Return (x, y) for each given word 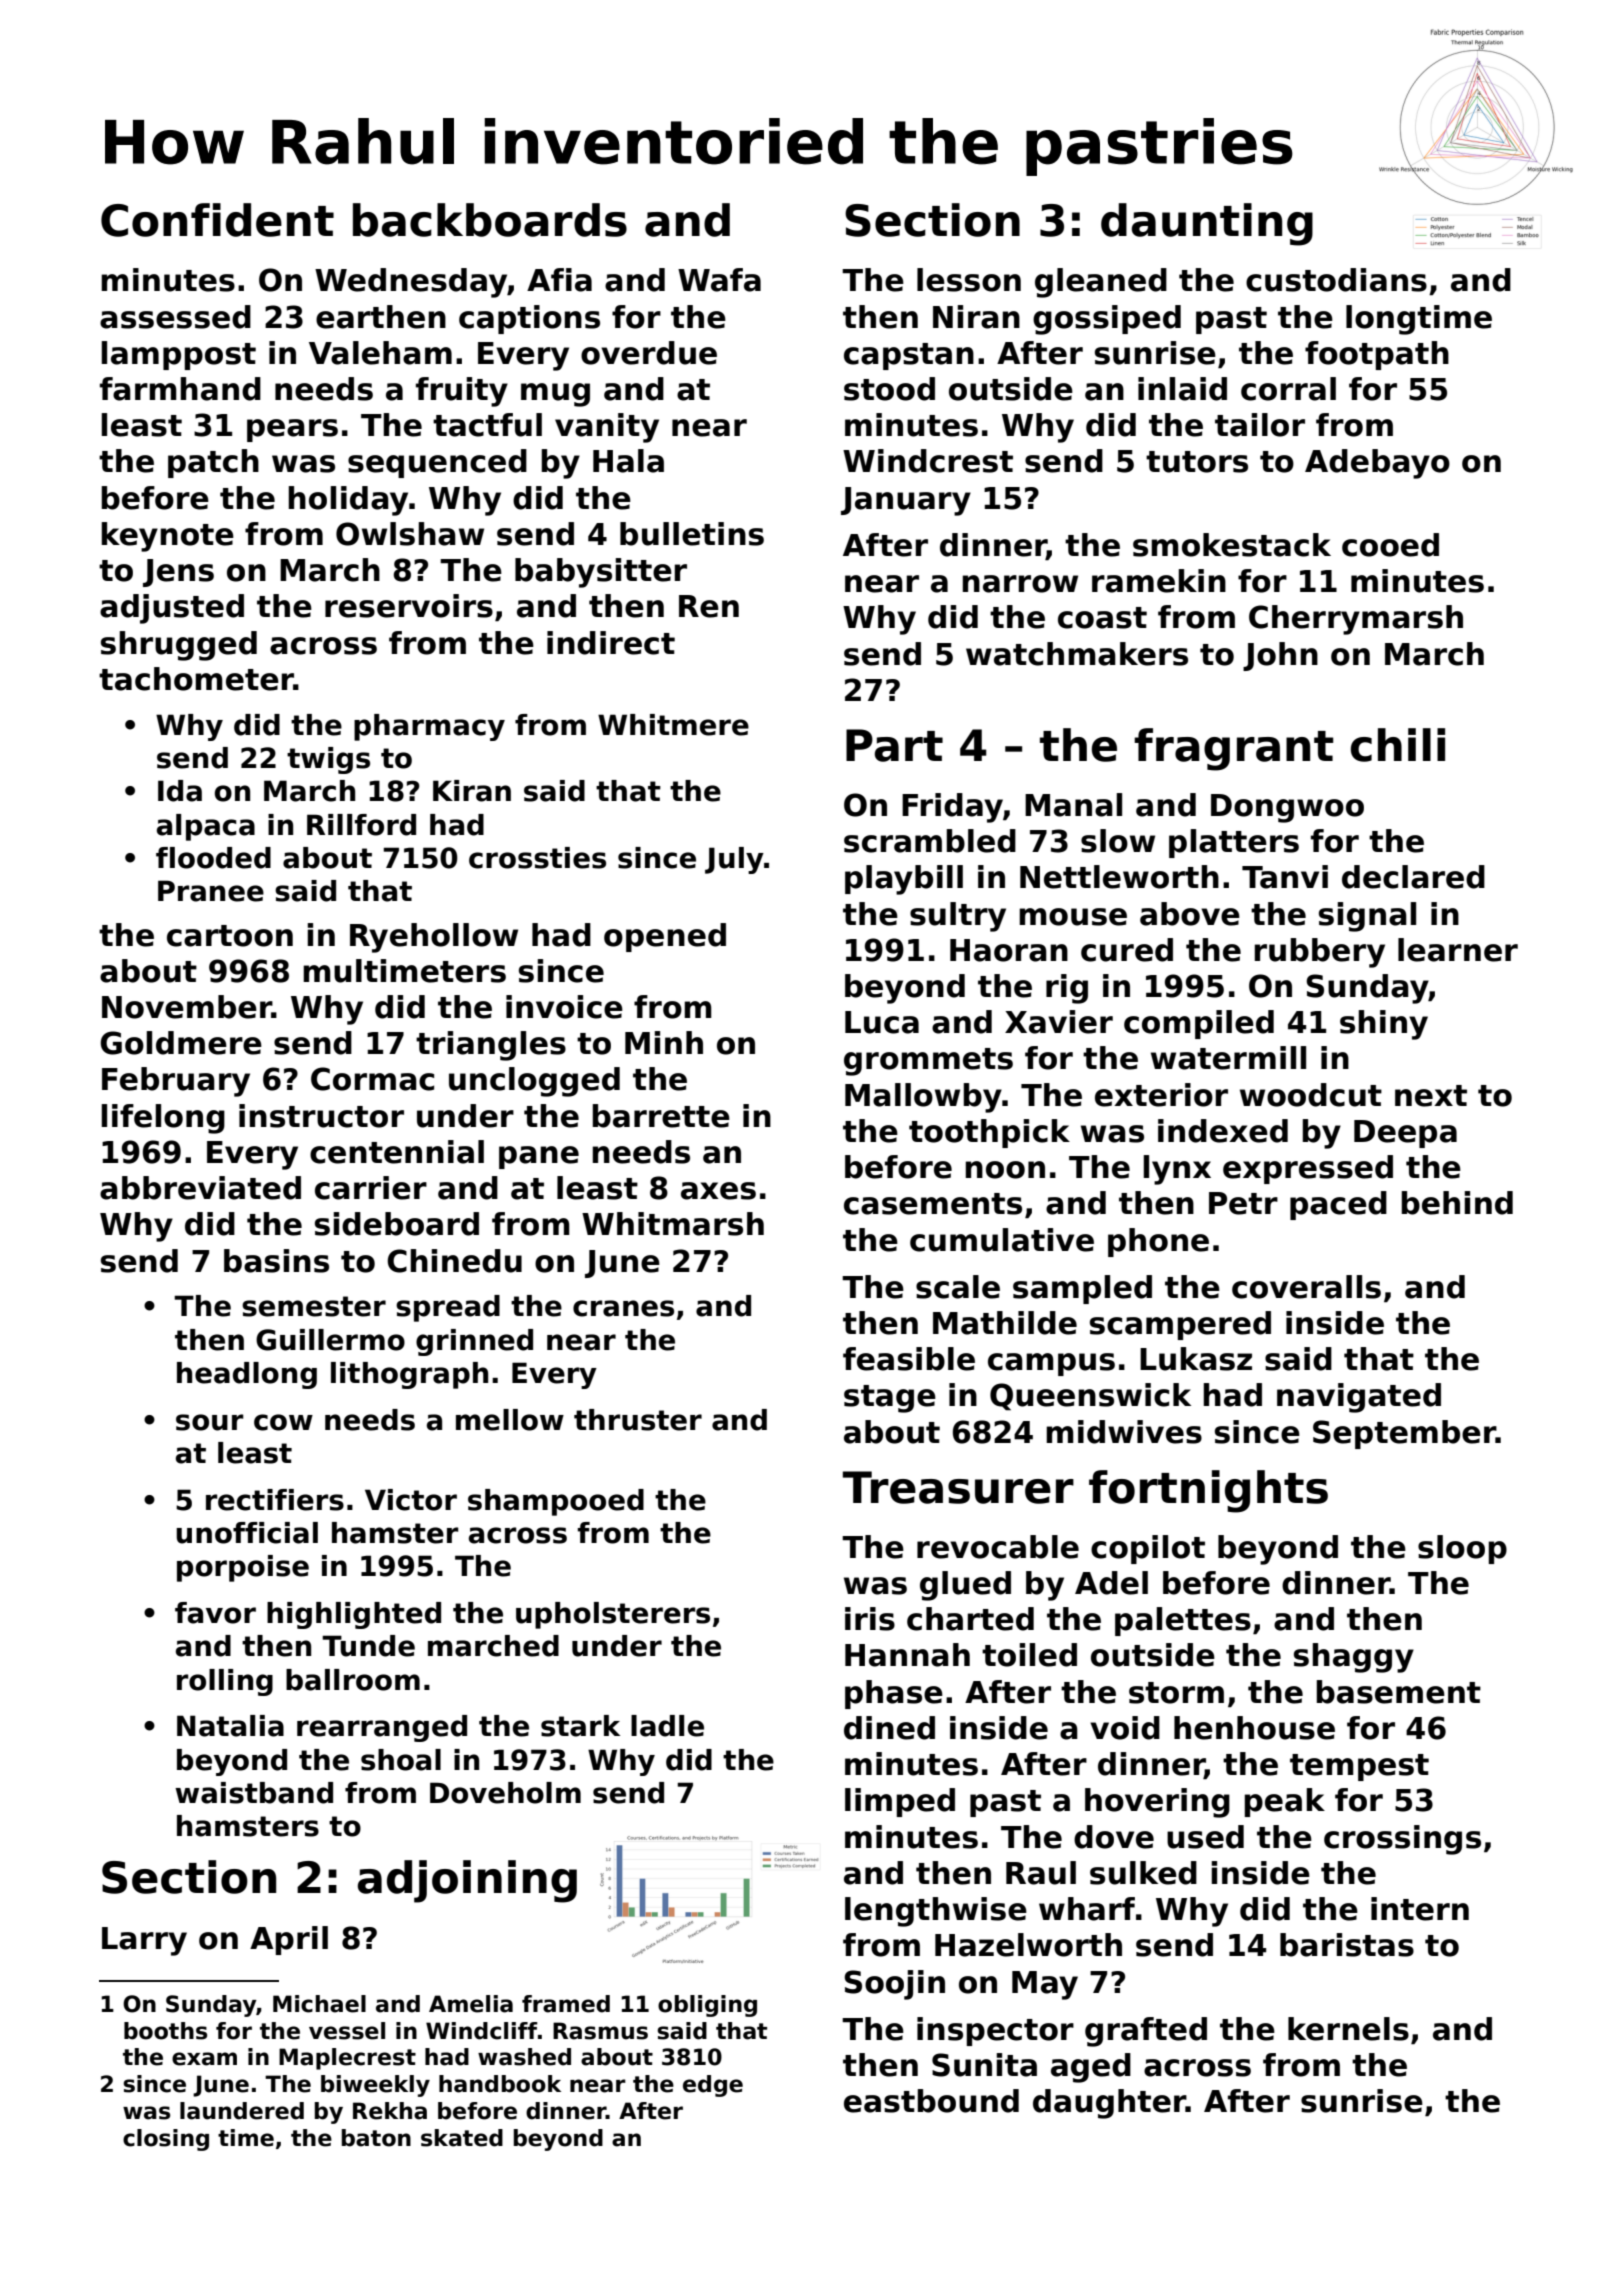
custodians (1336, 280)
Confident (217, 220)
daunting (1207, 224)
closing (166, 2140)
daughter (1109, 2104)
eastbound (931, 2101)
